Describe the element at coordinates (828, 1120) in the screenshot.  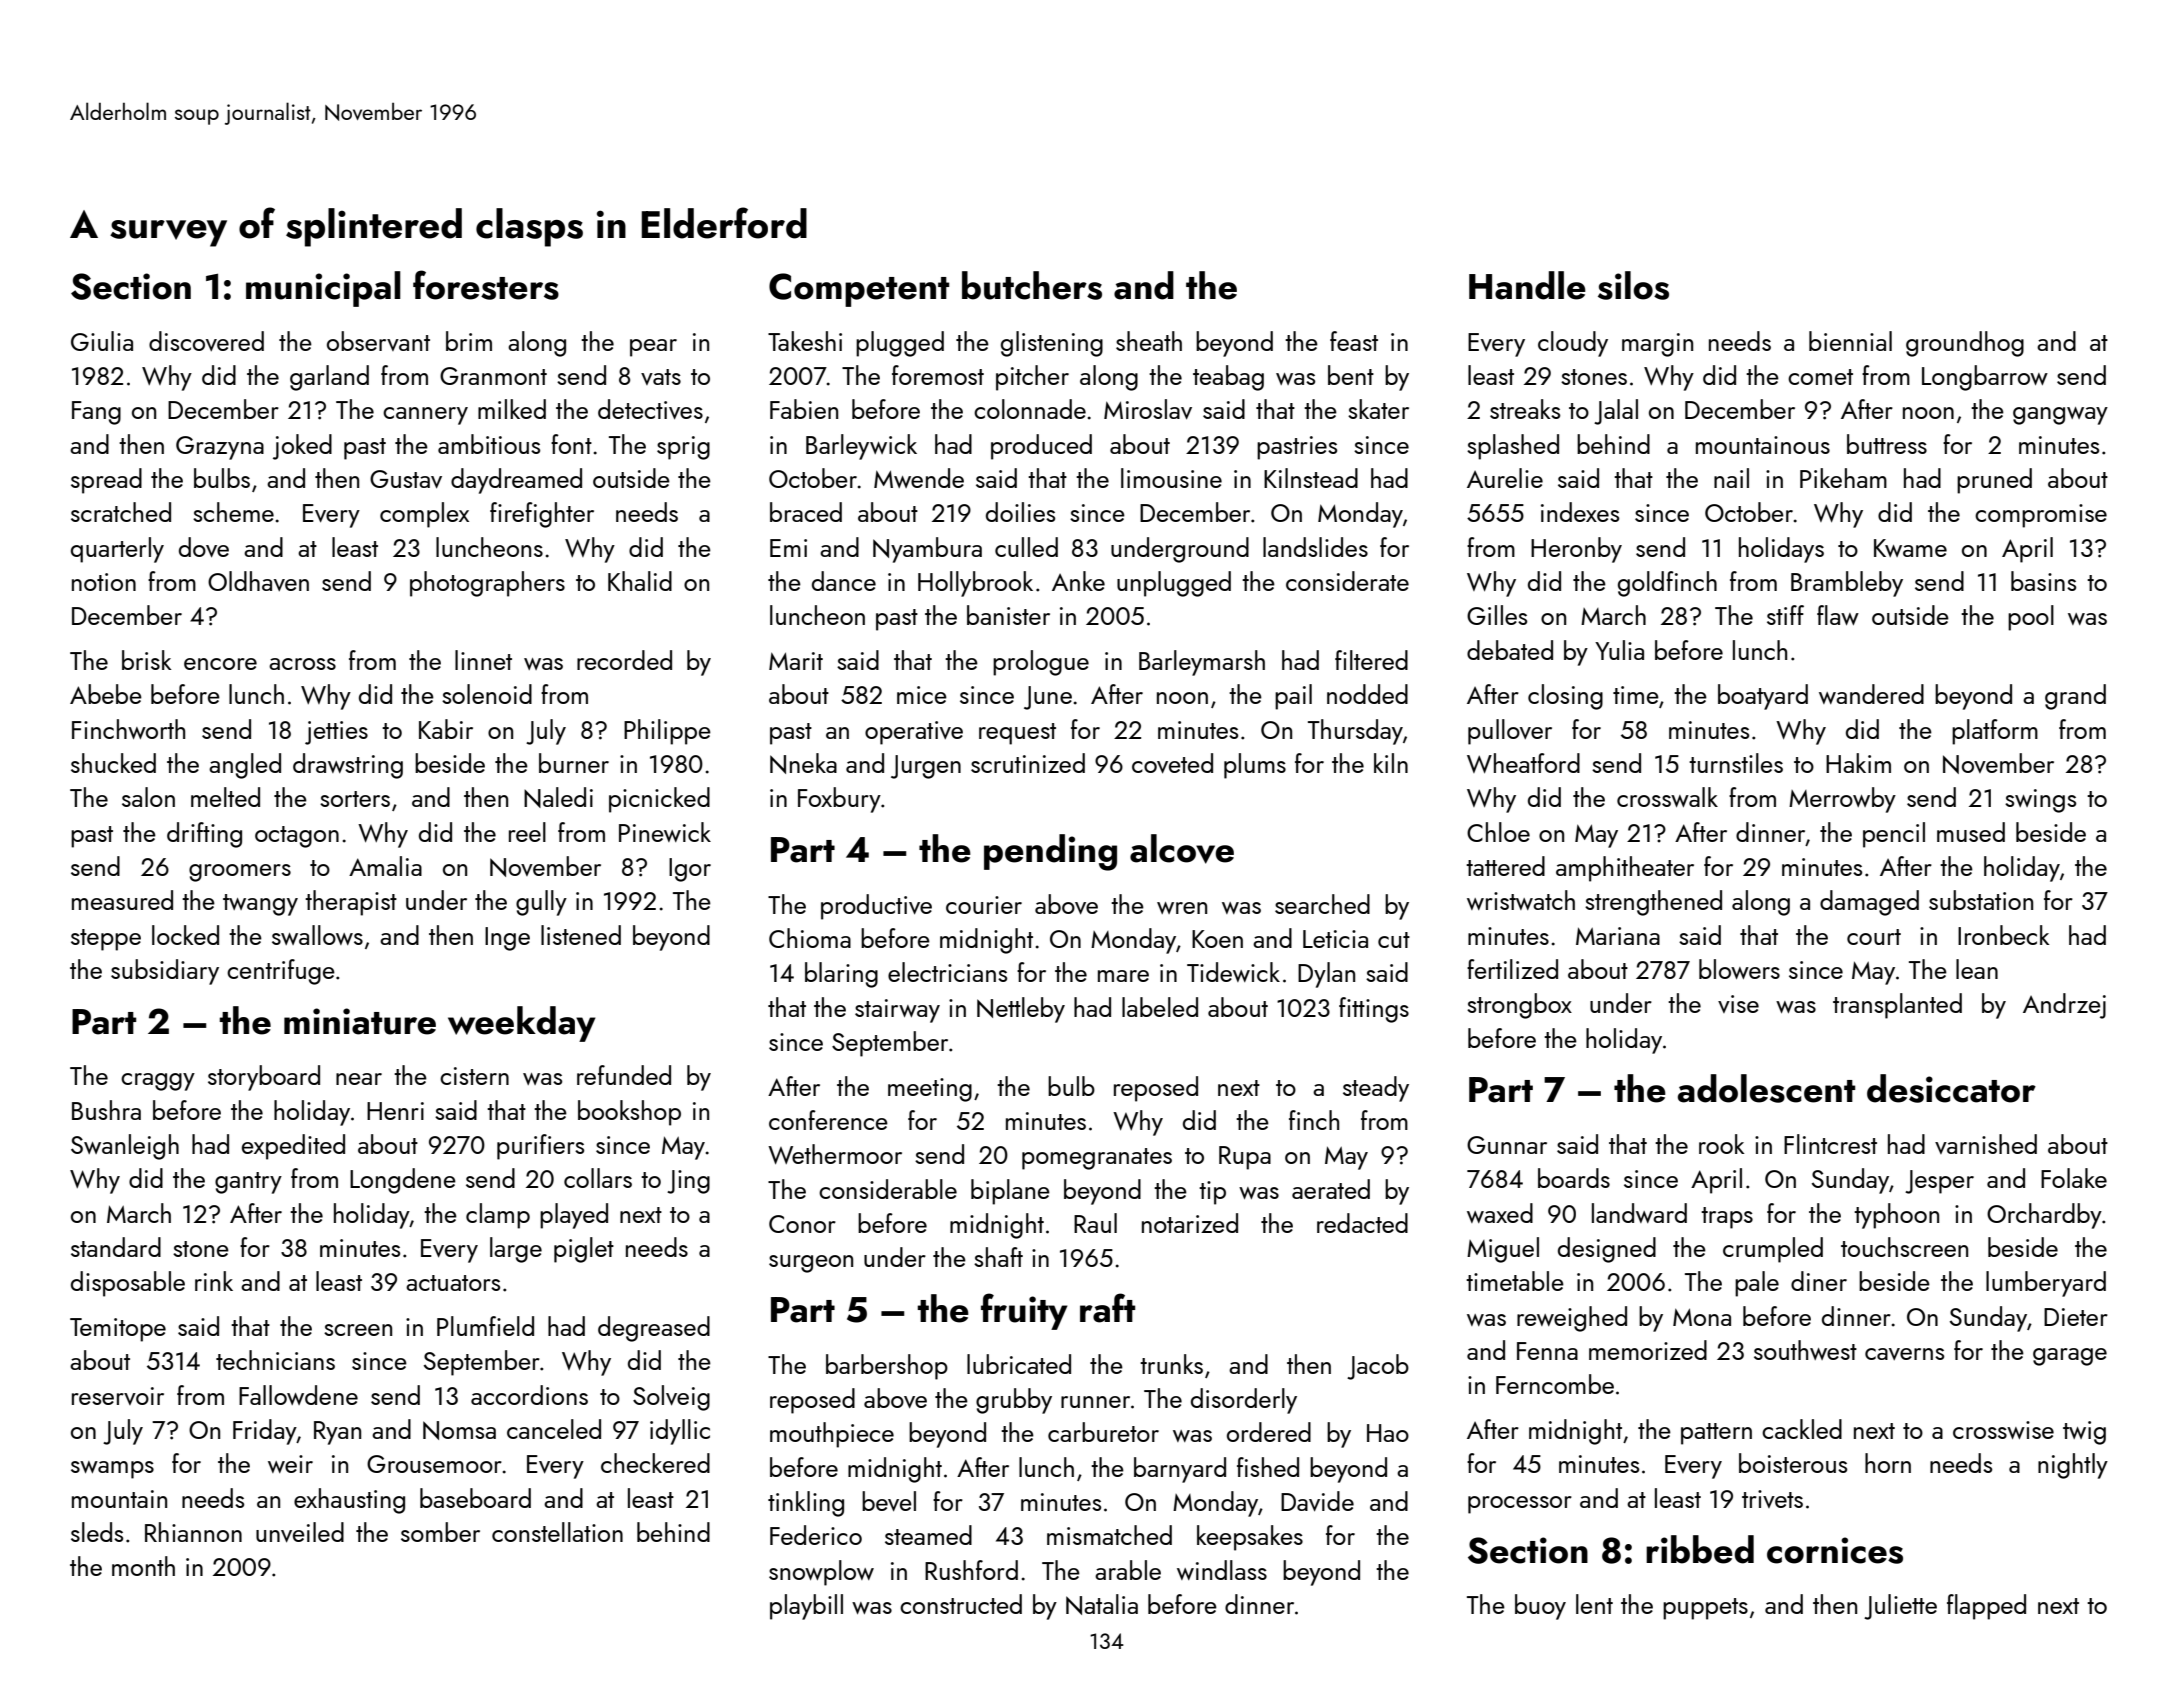
I see `conference` at that location.
